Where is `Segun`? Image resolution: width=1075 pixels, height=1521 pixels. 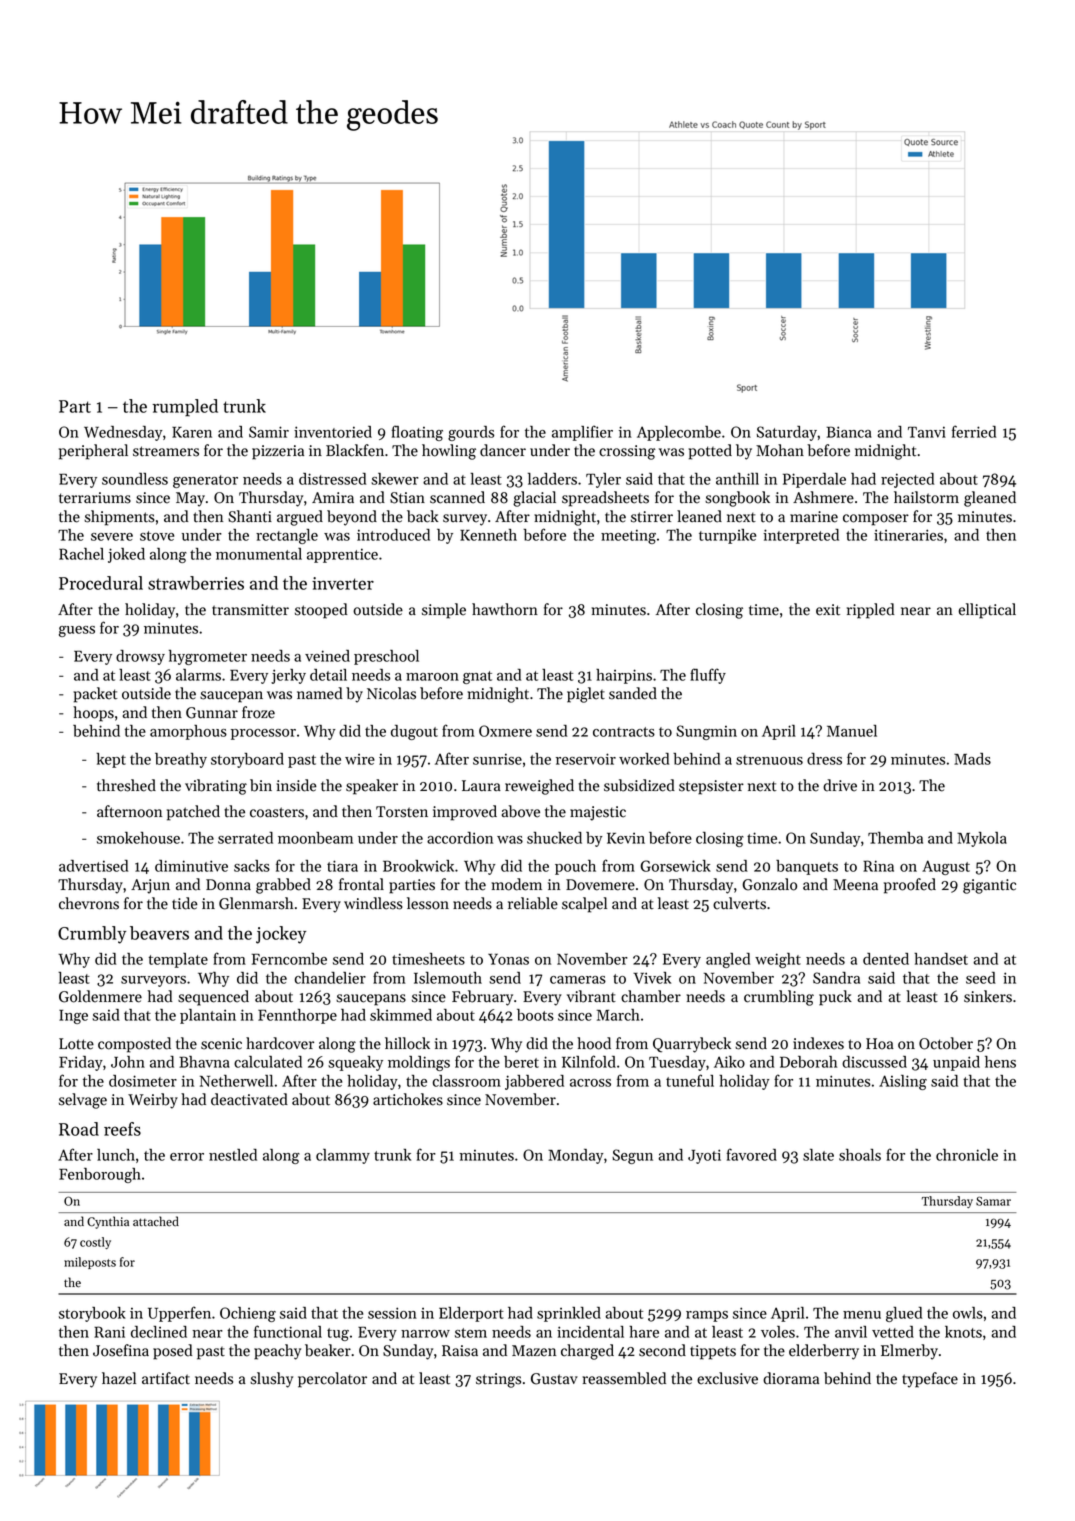 Segun is located at coordinates (632, 1156).
